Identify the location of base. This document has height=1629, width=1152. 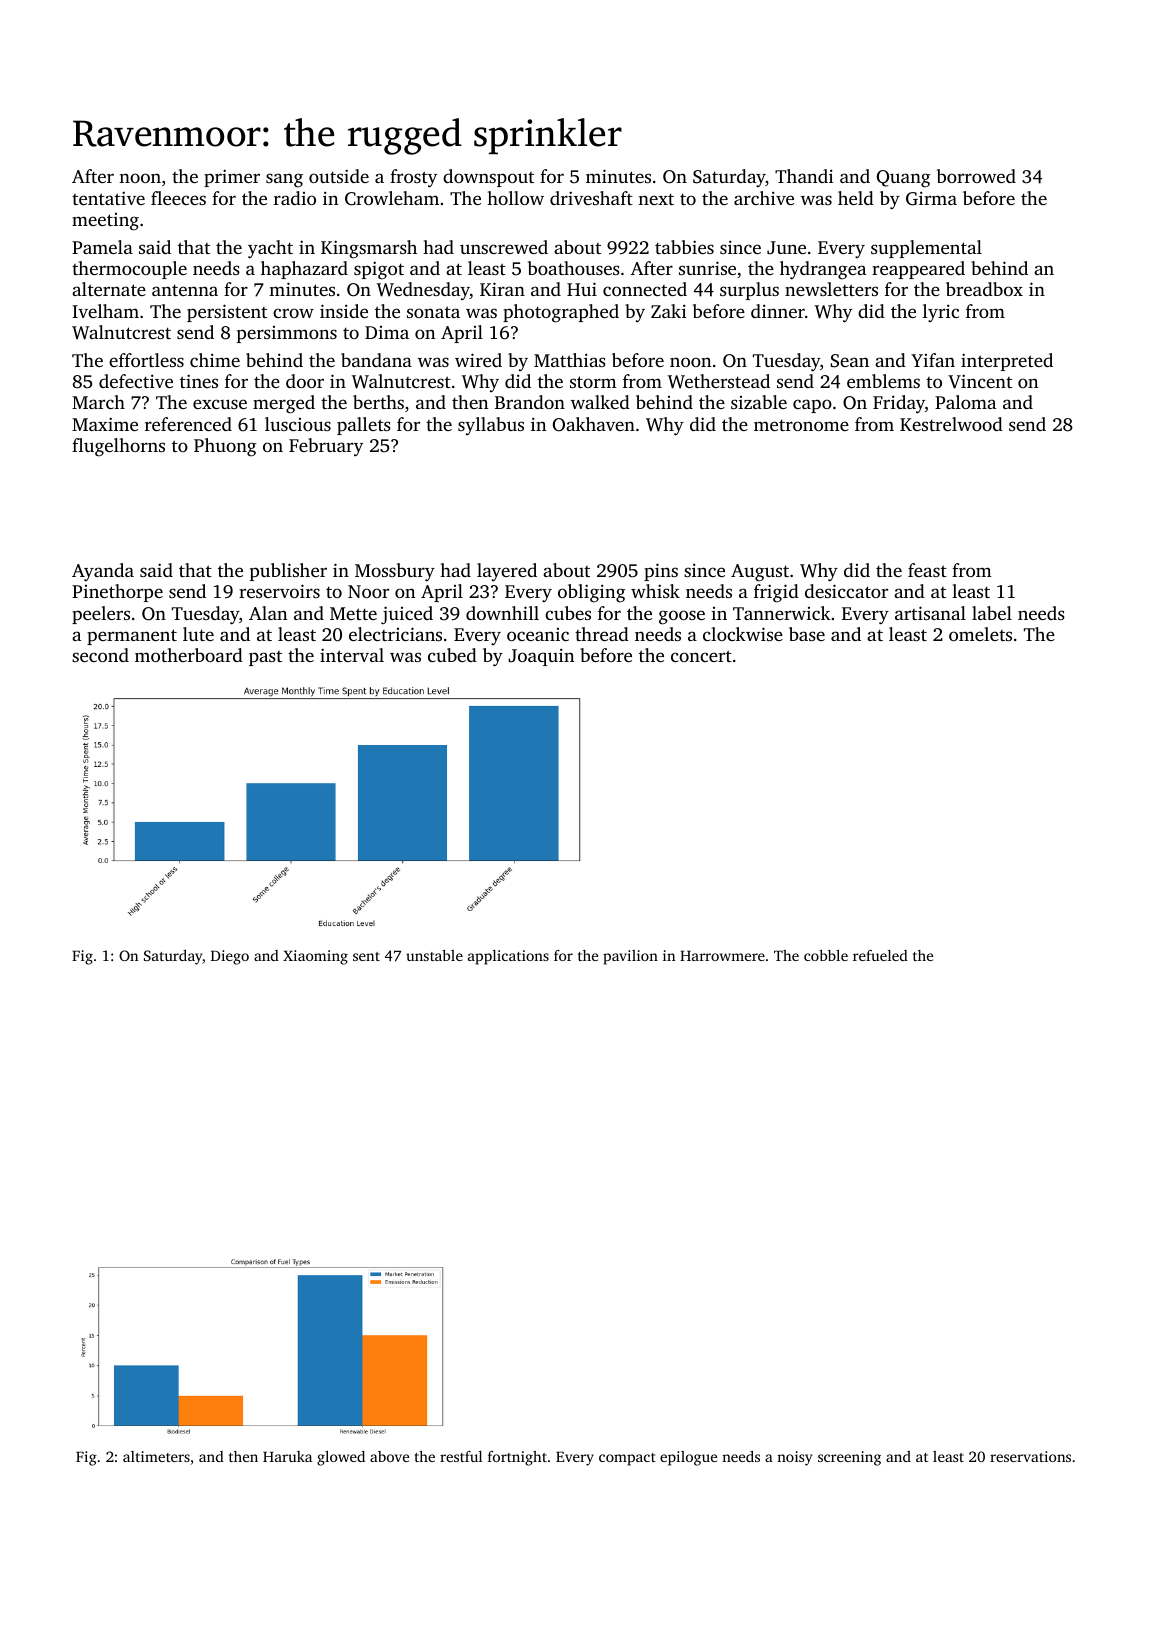
(807, 634).
